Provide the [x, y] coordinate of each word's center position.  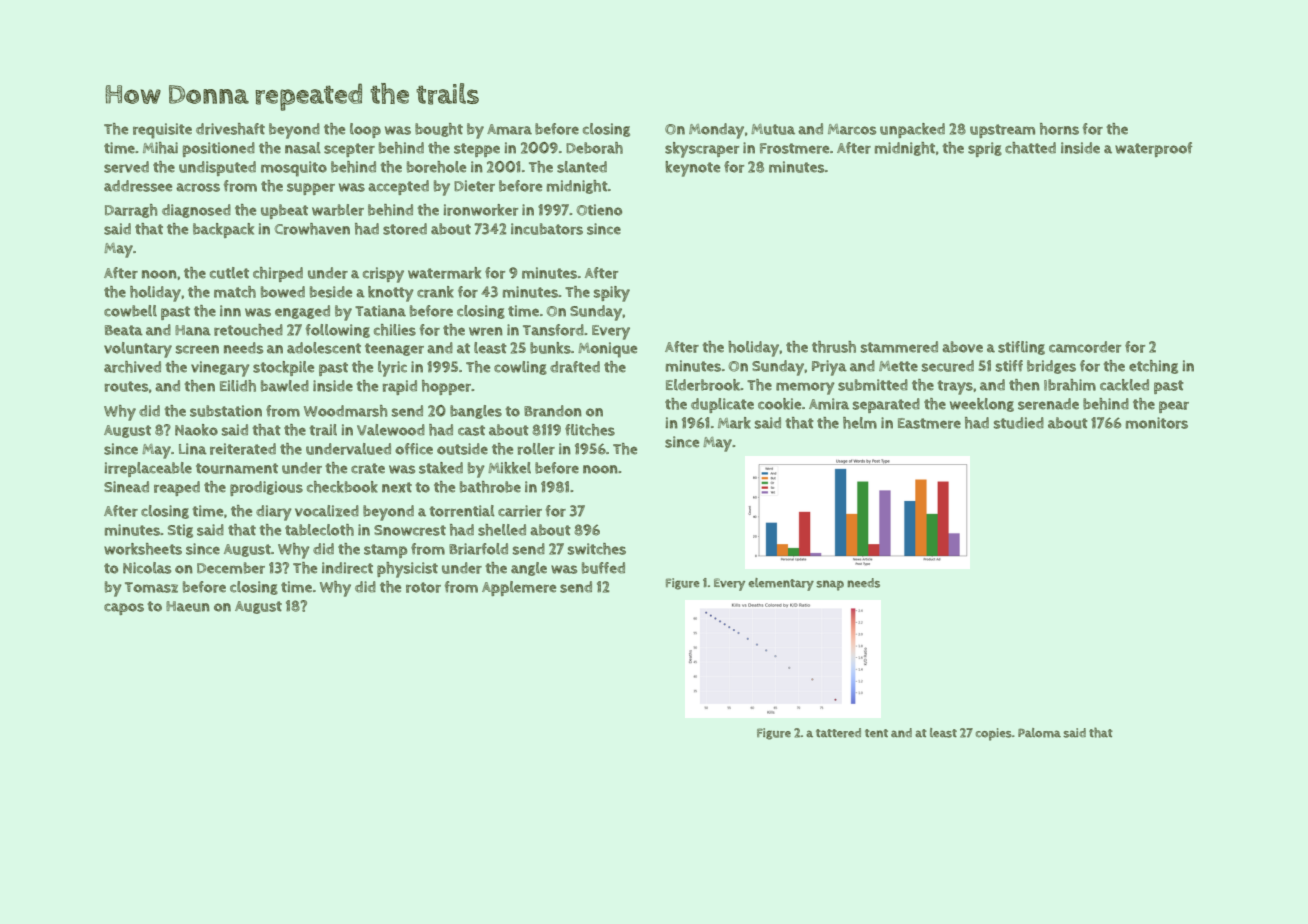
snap [830, 585]
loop [365, 130]
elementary [781, 584]
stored [405, 229]
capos [124, 609]
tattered [838, 733]
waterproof [1153, 149]
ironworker [480, 210]
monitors [1157, 423]
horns [1059, 129]
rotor [423, 587]
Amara [509, 129]
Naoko [196, 430]
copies [994, 734]
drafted [575, 367]
